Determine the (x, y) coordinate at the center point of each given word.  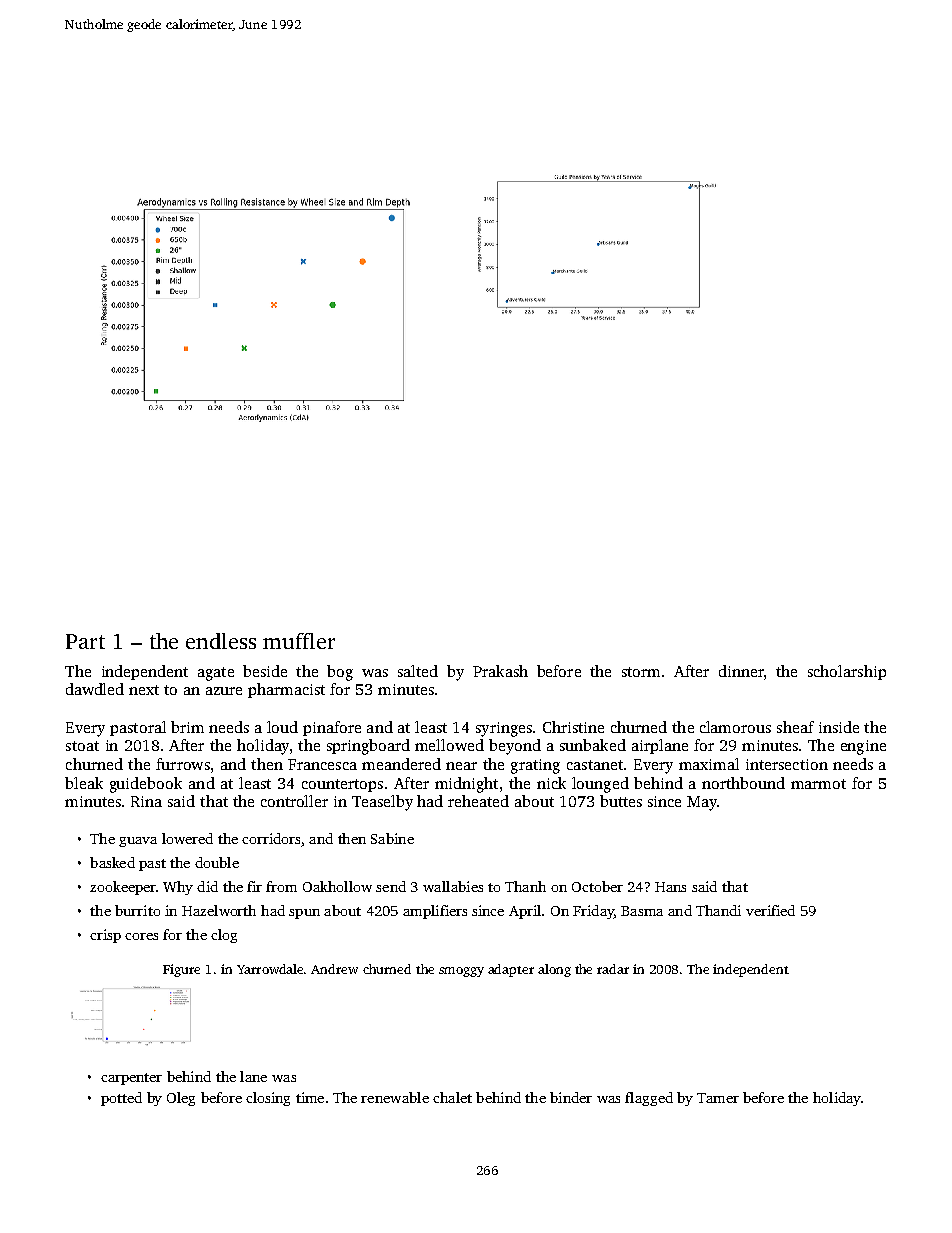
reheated (478, 801)
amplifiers (435, 912)
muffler (299, 641)
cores (141, 936)
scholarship (847, 672)
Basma (642, 911)
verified (770, 910)
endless (221, 641)
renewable (395, 1097)
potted (121, 1099)
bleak (84, 783)
